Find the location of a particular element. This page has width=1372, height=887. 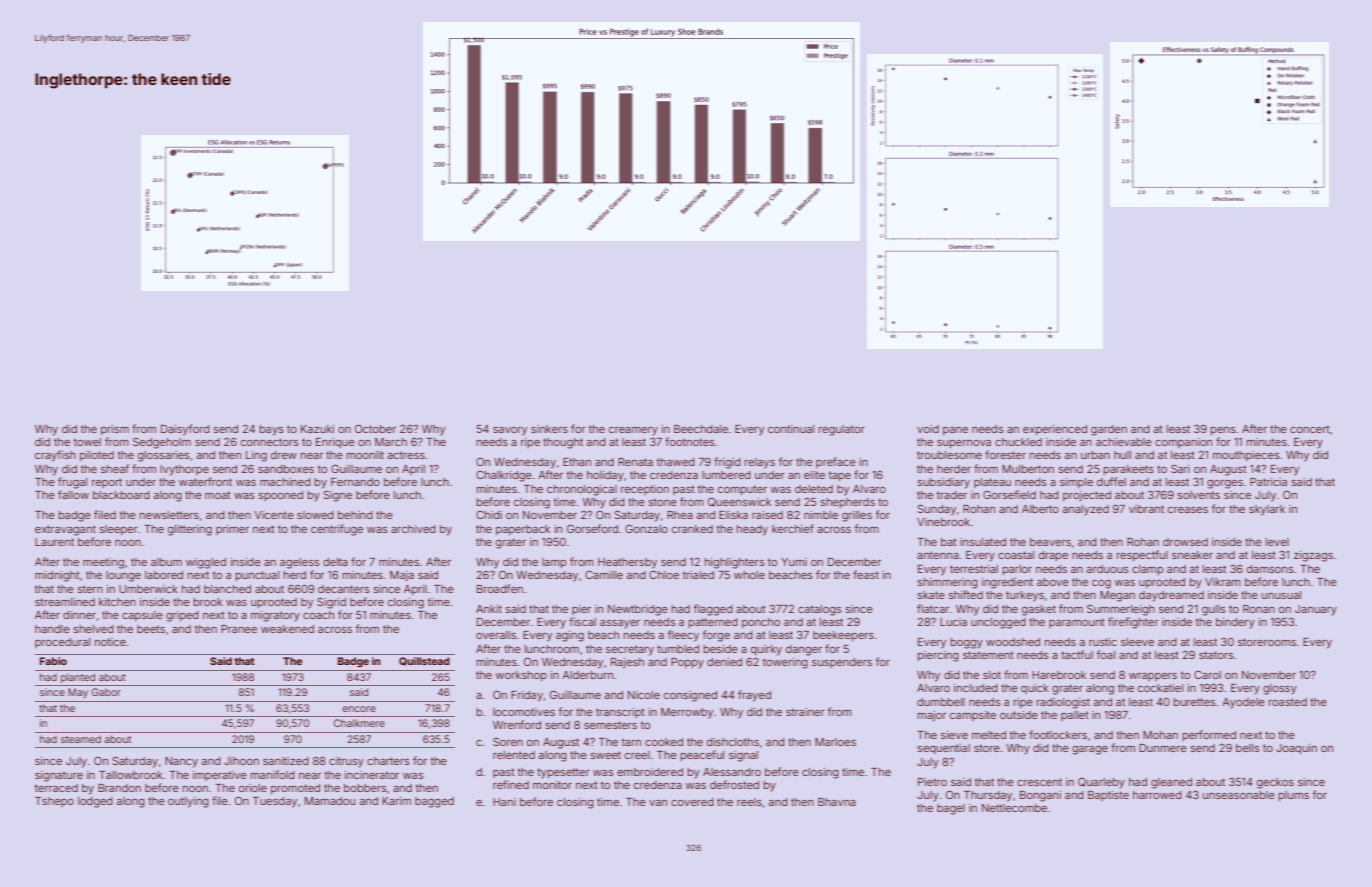

encore is located at coordinates (359, 709).
